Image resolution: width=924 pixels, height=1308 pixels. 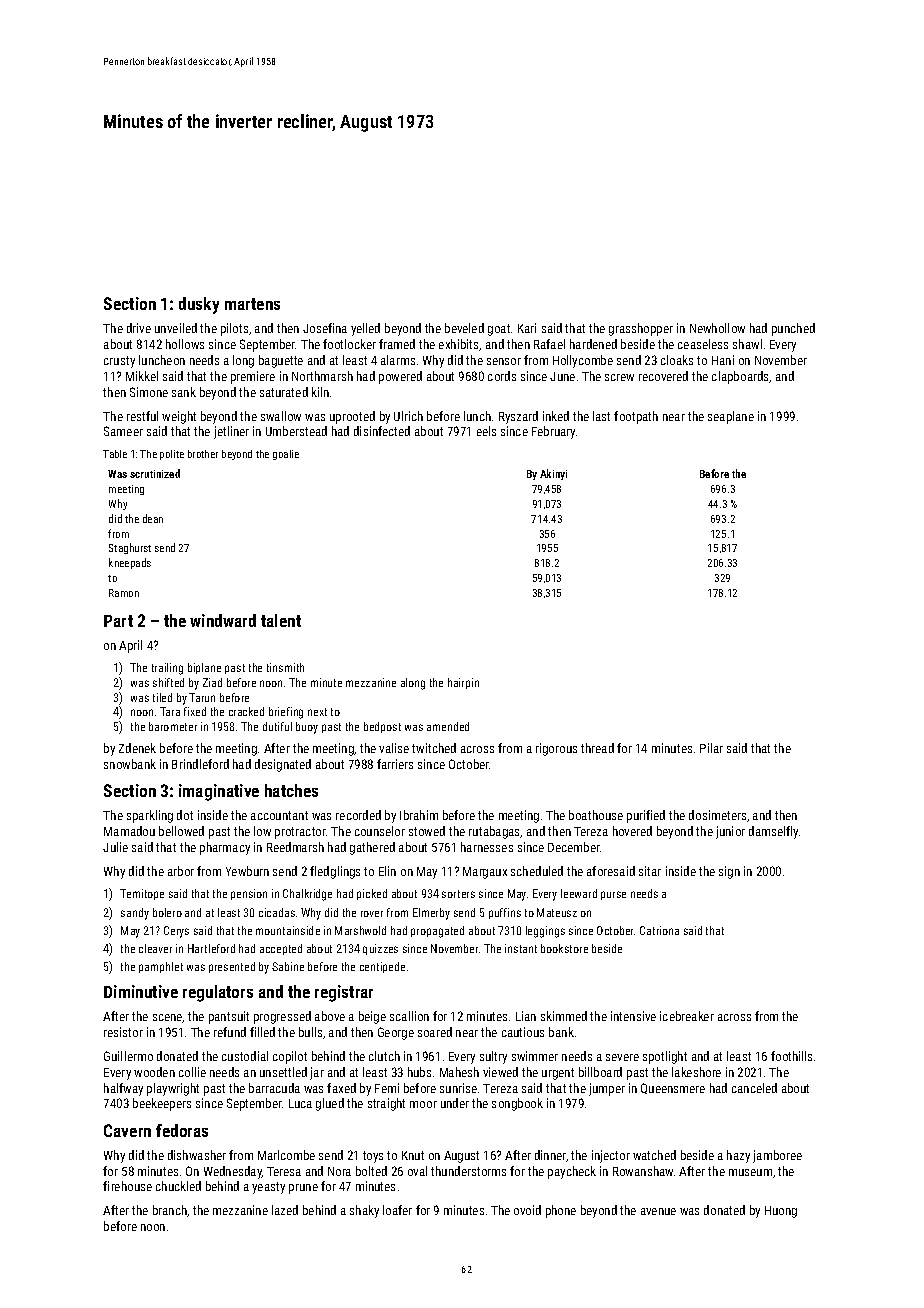 I want to click on Pilar, so click(x=711, y=748).
